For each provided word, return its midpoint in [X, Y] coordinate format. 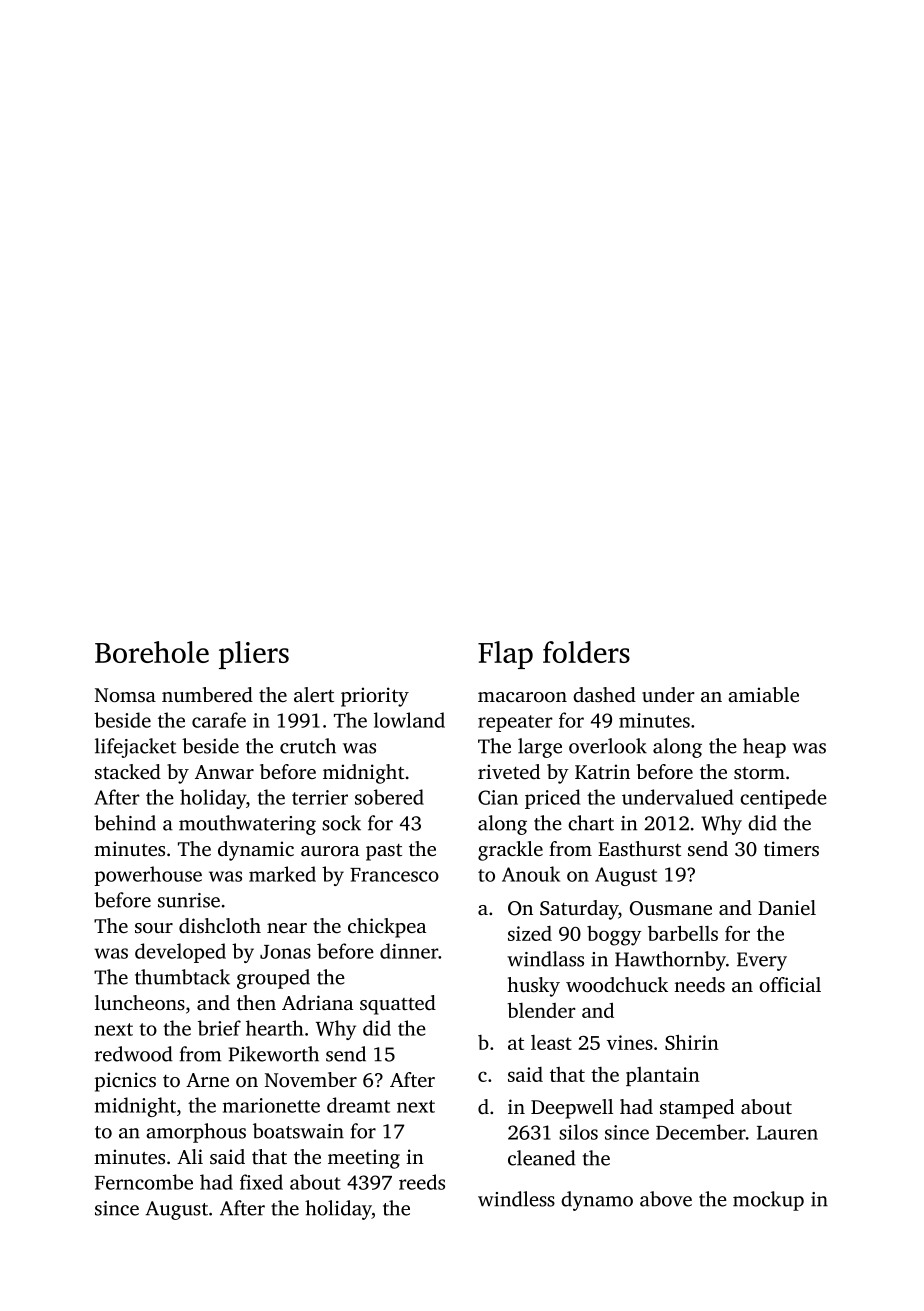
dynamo [597, 1201]
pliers [254, 655]
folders [586, 652]
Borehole [152, 652]
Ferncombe [144, 1182]
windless [516, 1199]
